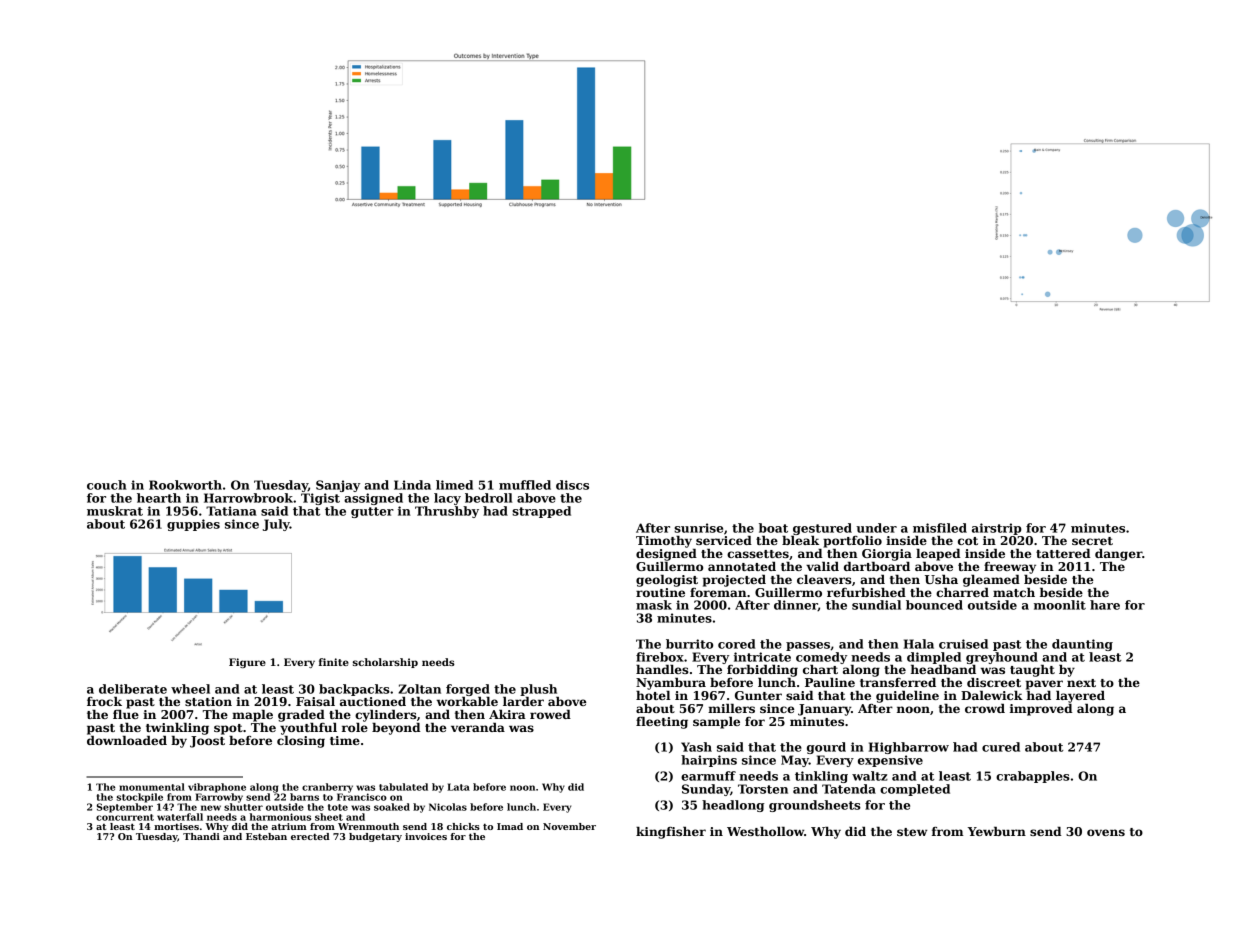 Image resolution: width=1233 pixels, height=952 pixels. I want to click on Giorgia, so click(887, 555).
